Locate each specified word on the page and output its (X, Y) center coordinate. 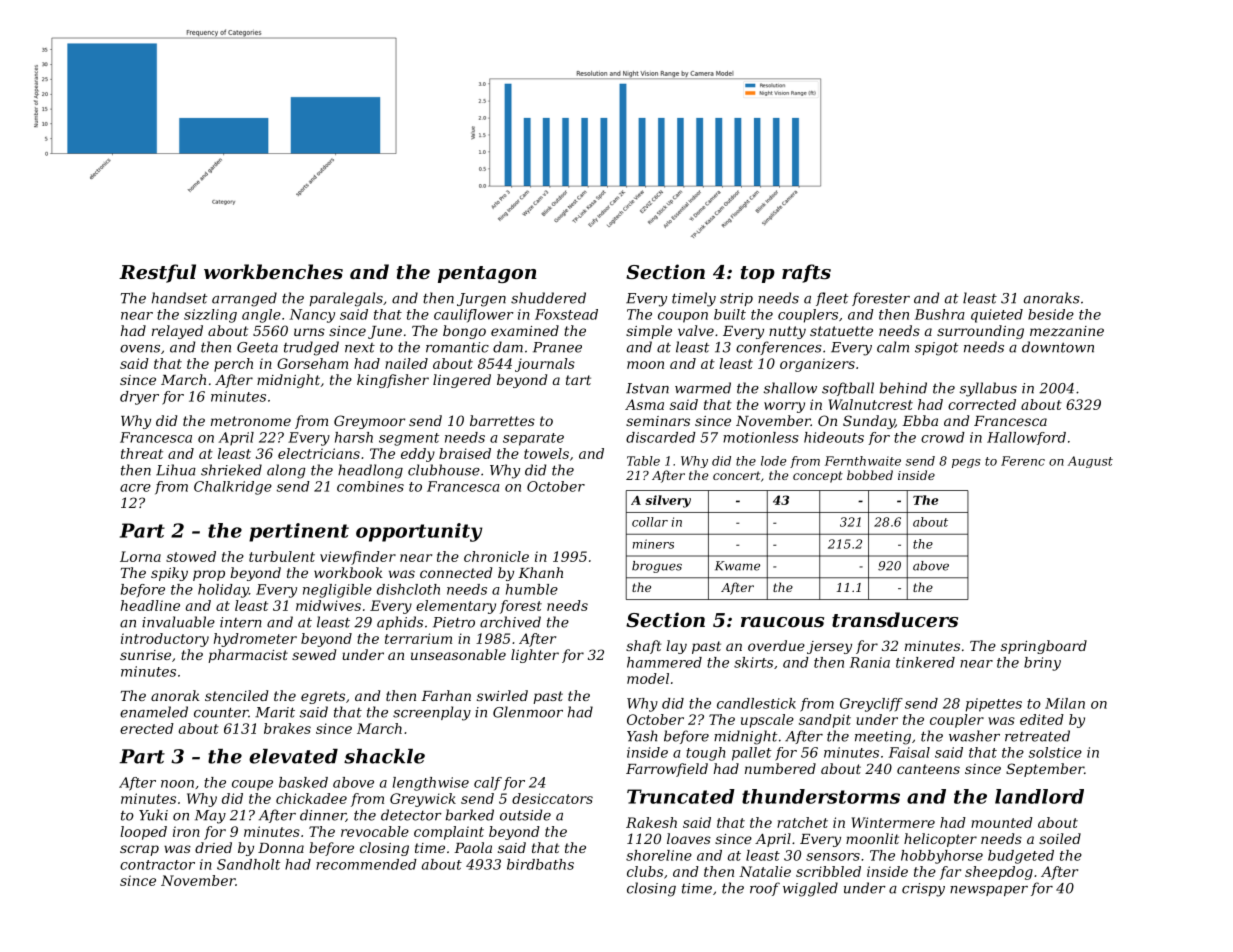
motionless (761, 437)
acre (135, 488)
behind (903, 388)
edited (1042, 719)
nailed (406, 363)
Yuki (153, 815)
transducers (895, 620)
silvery (668, 501)
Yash (642, 736)
